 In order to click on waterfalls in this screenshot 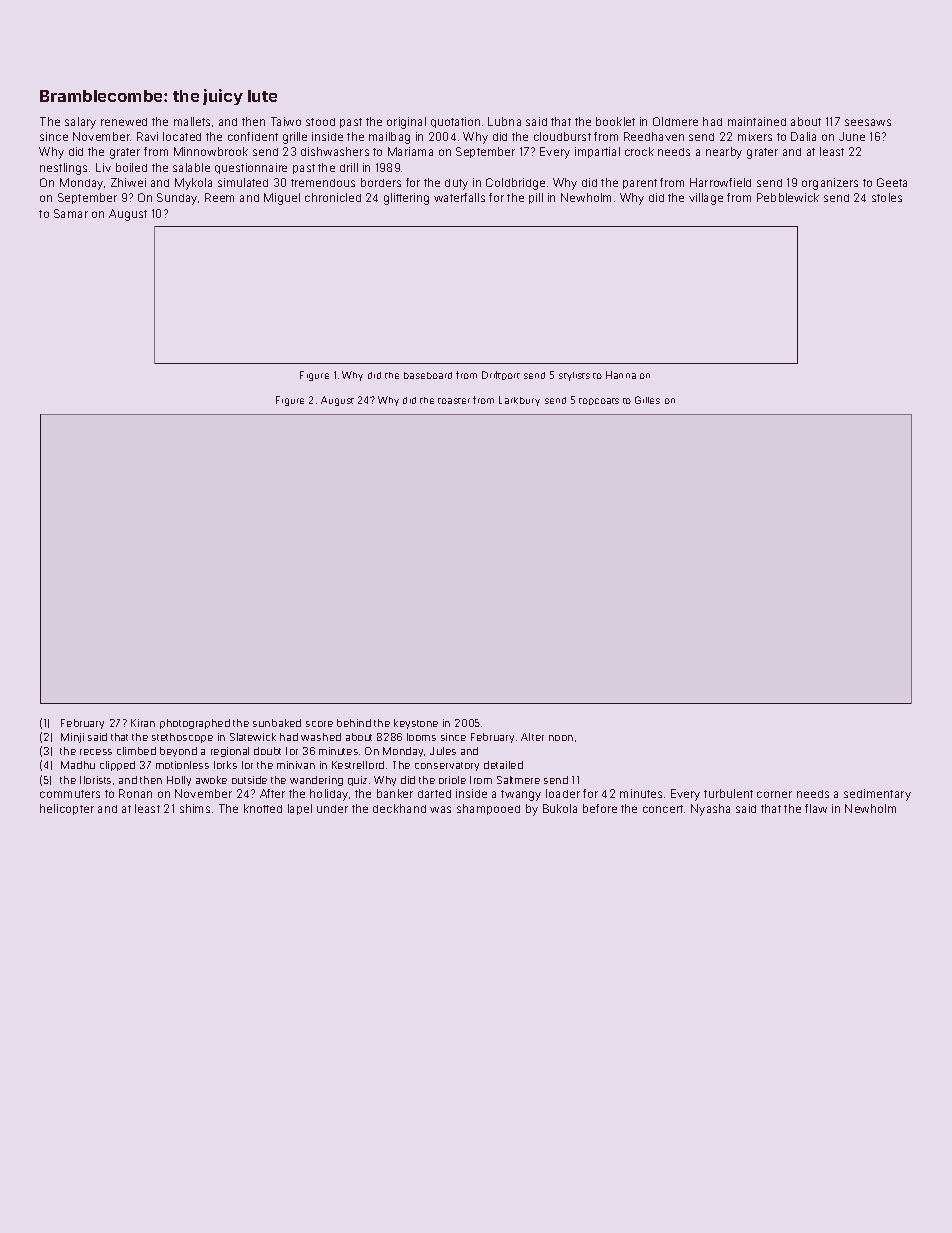, I will do `click(459, 197)`.
